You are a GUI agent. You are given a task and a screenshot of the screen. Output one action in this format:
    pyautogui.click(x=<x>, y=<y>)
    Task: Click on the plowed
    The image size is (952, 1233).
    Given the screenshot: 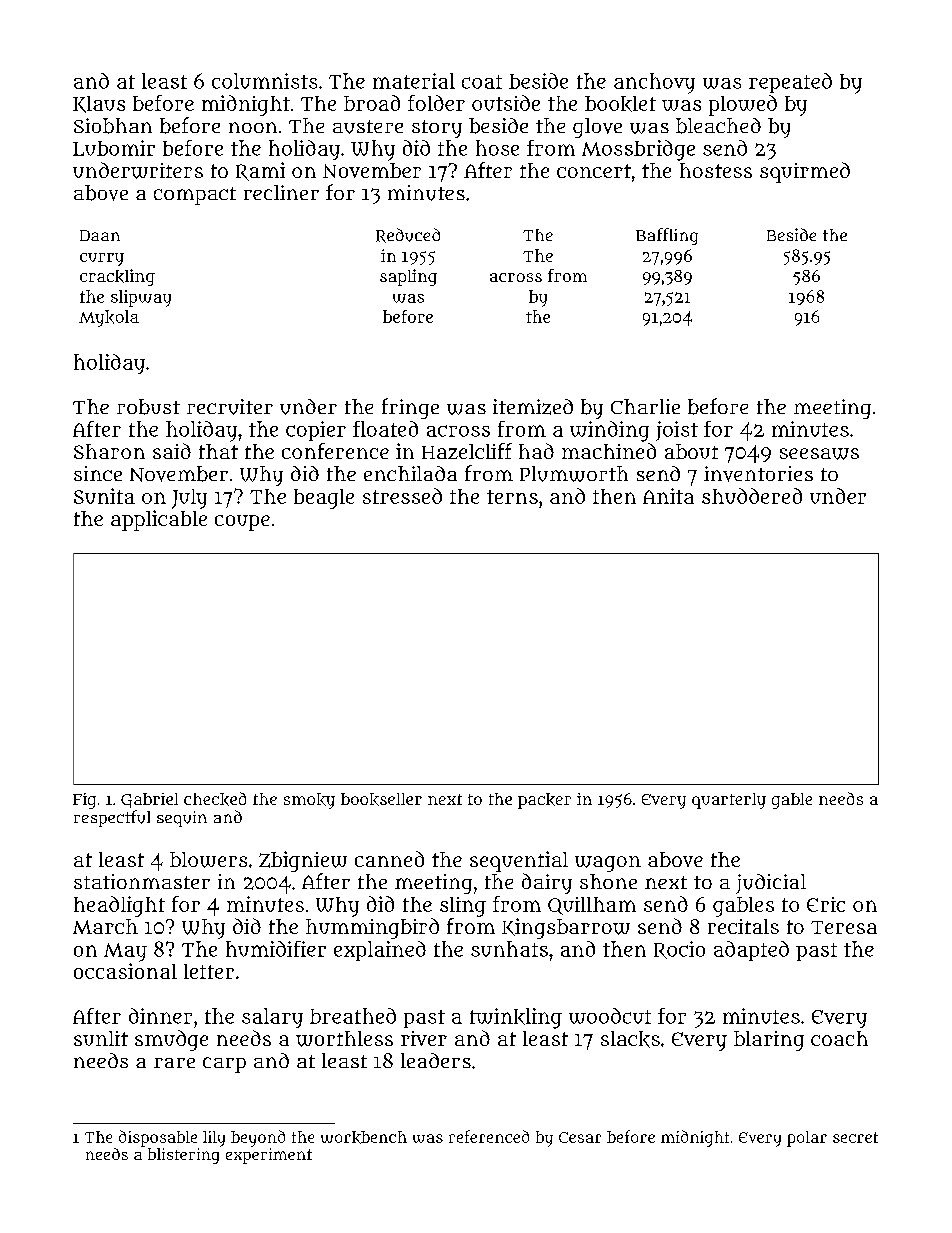 What is the action you would take?
    pyautogui.click(x=743, y=105)
